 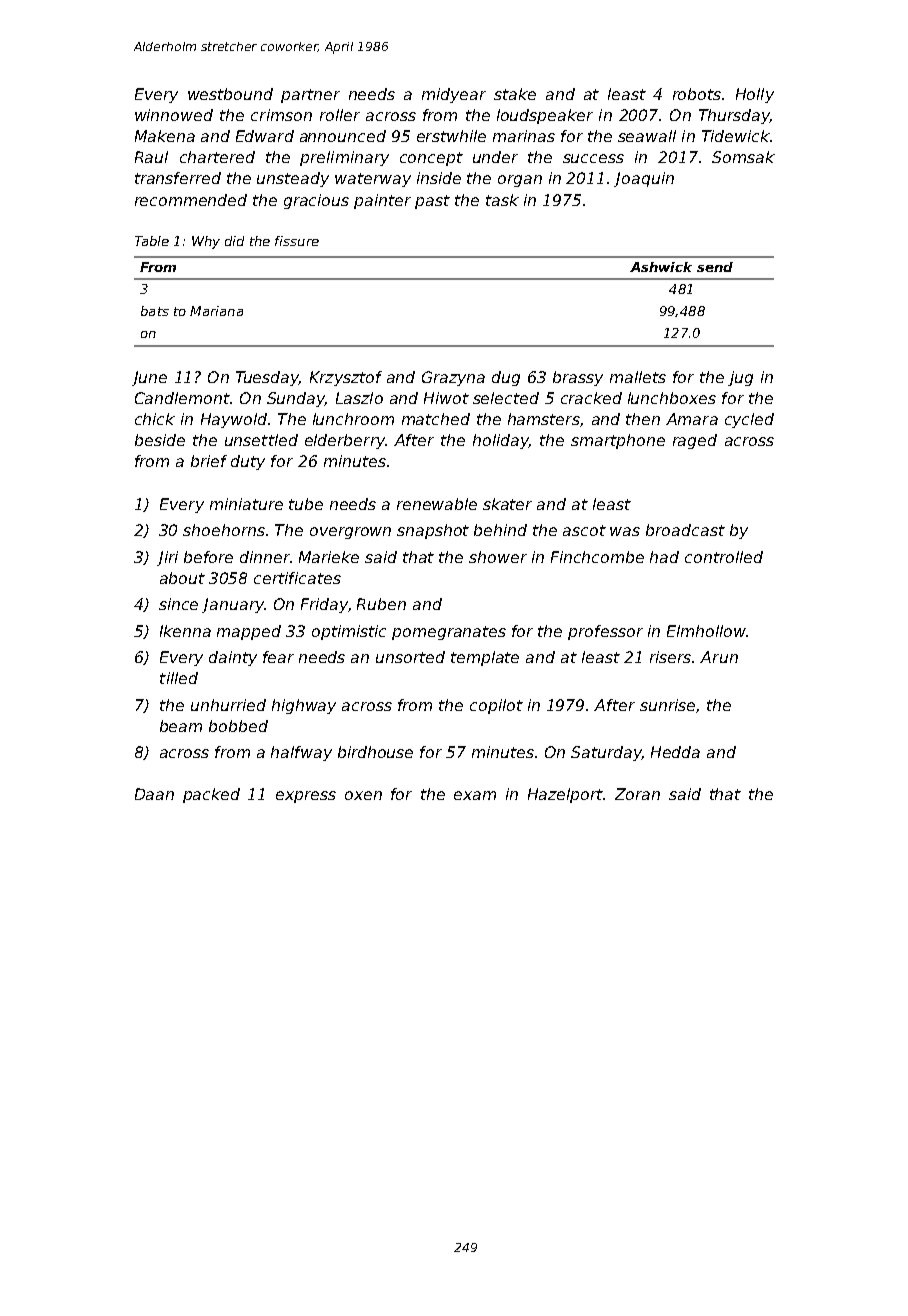 What do you see at coordinates (310, 96) in the screenshot?
I see `partner` at bounding box center [310, 96].
